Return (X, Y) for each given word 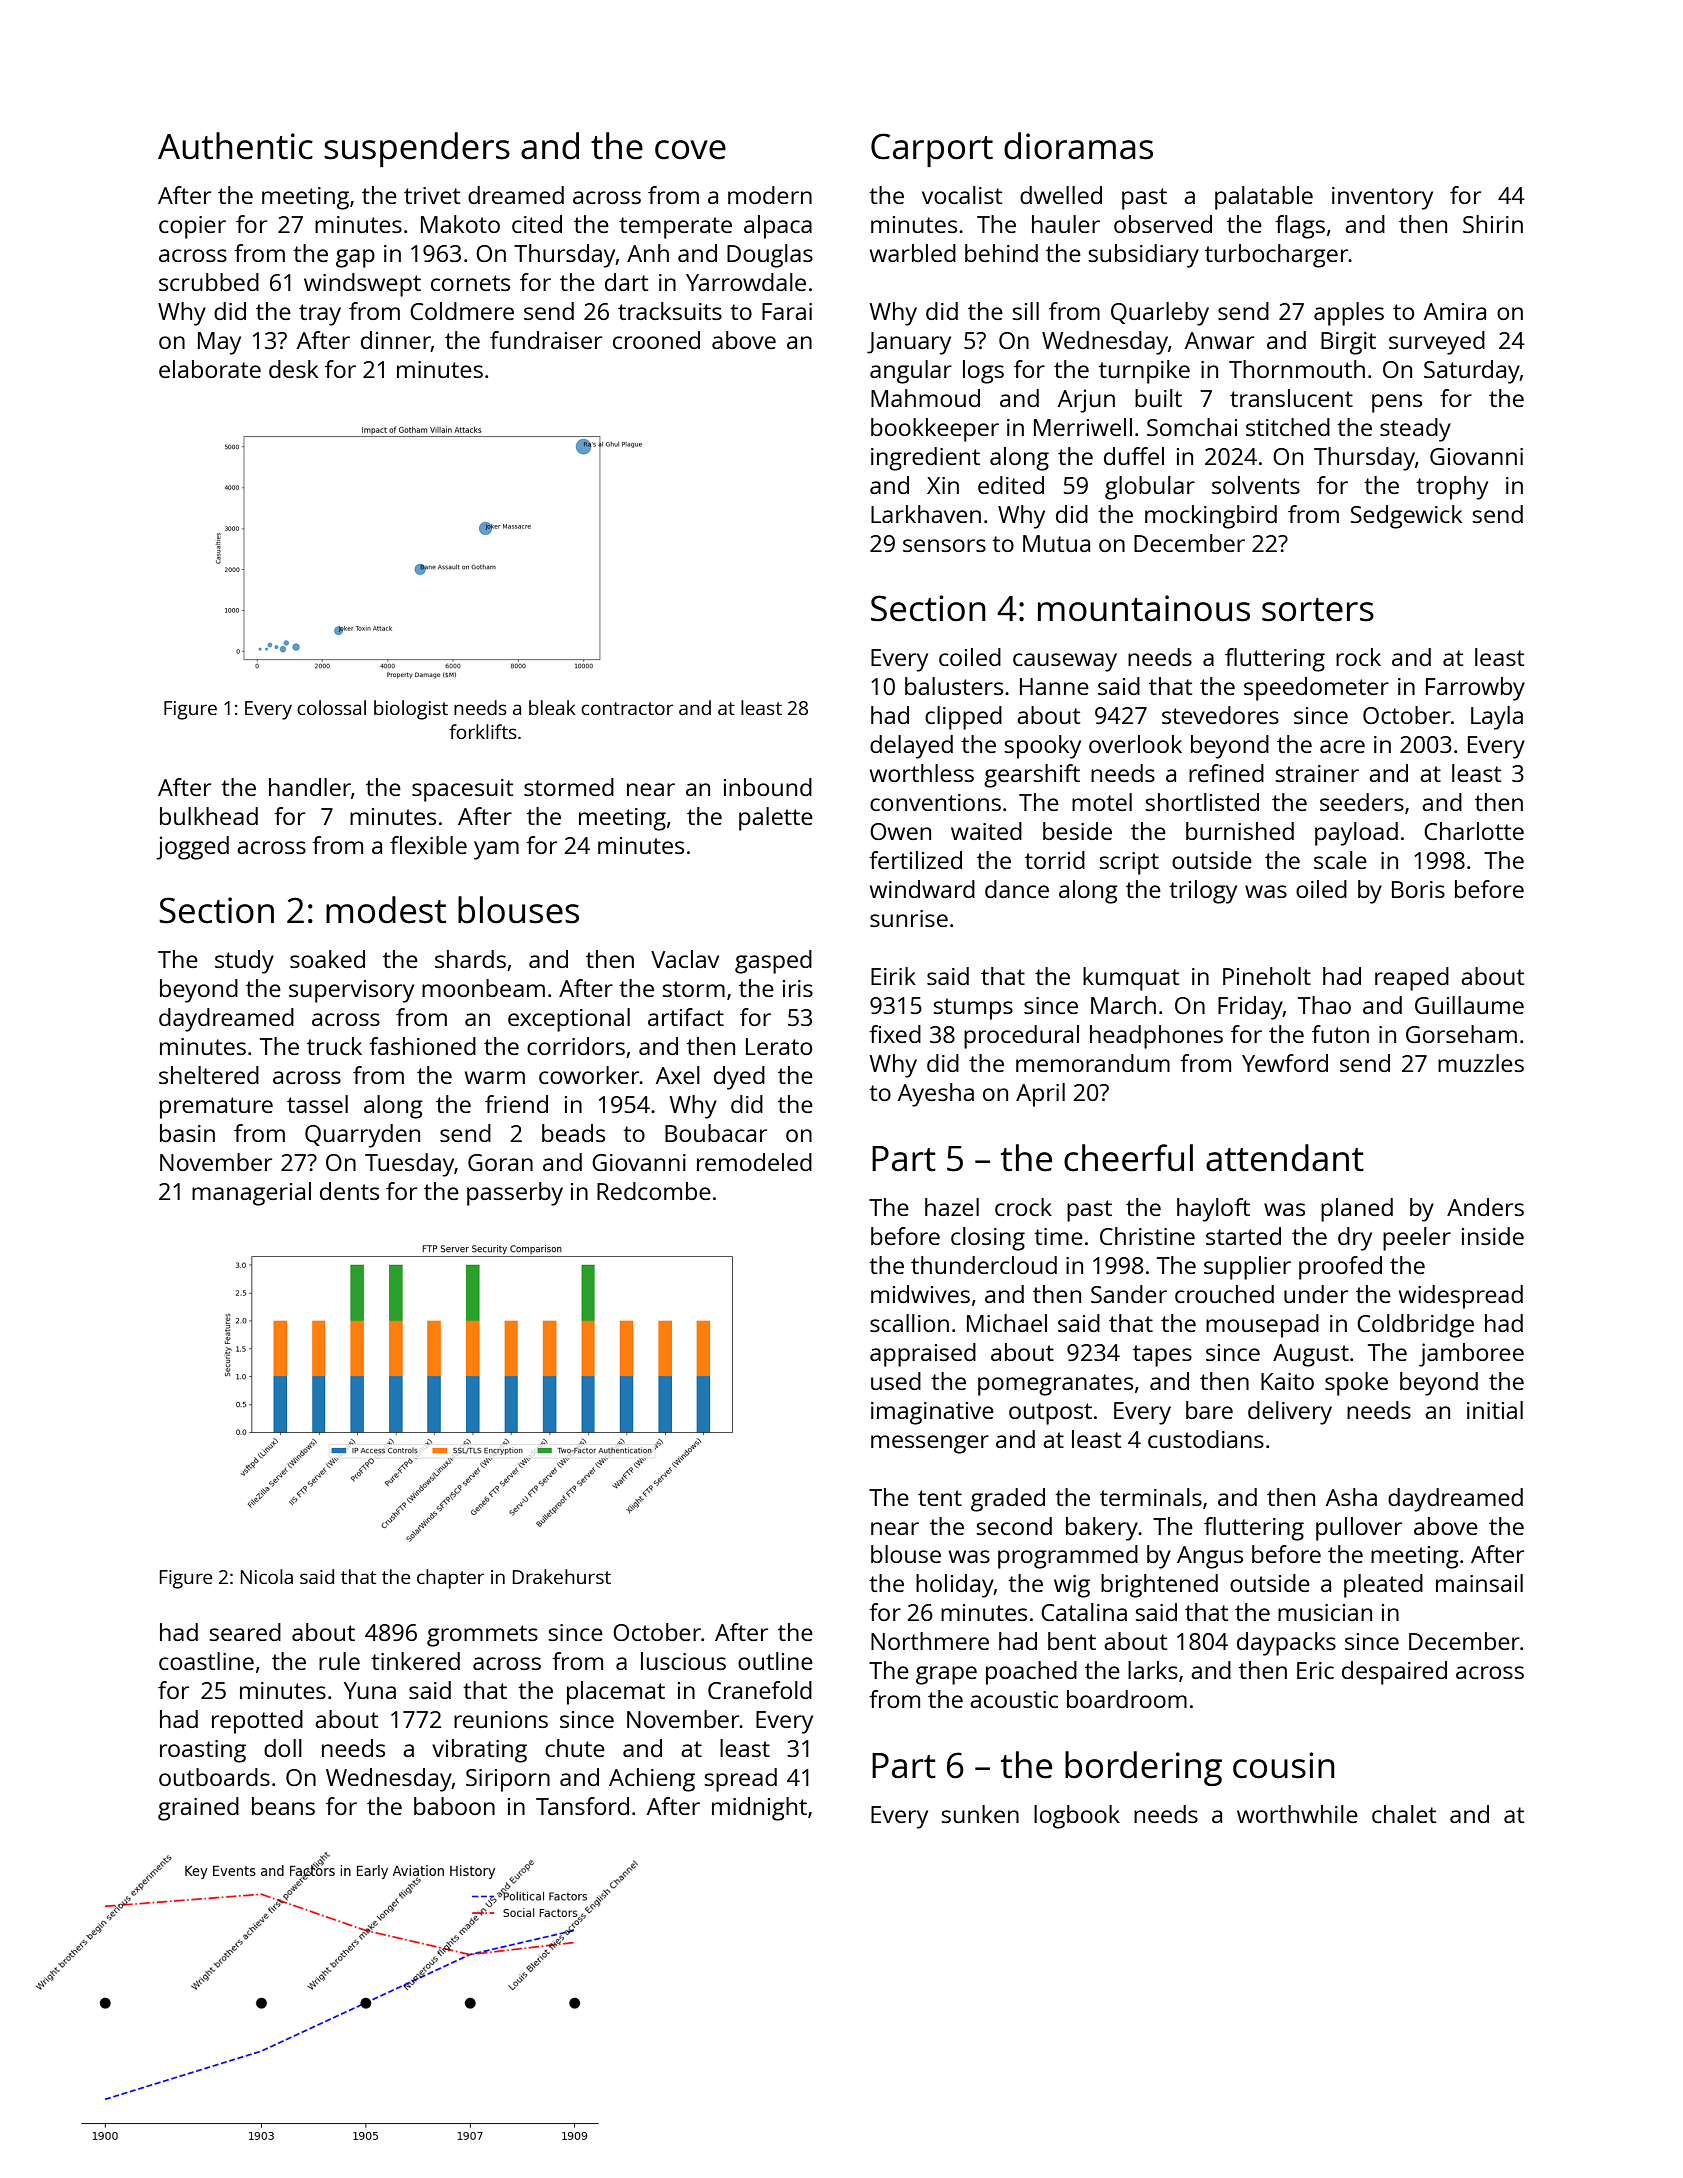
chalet (1404, 1814)
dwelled (1061, 195)
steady (1415, 430)
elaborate (210, 369)
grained (198, 1809)
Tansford (582, 1806)
